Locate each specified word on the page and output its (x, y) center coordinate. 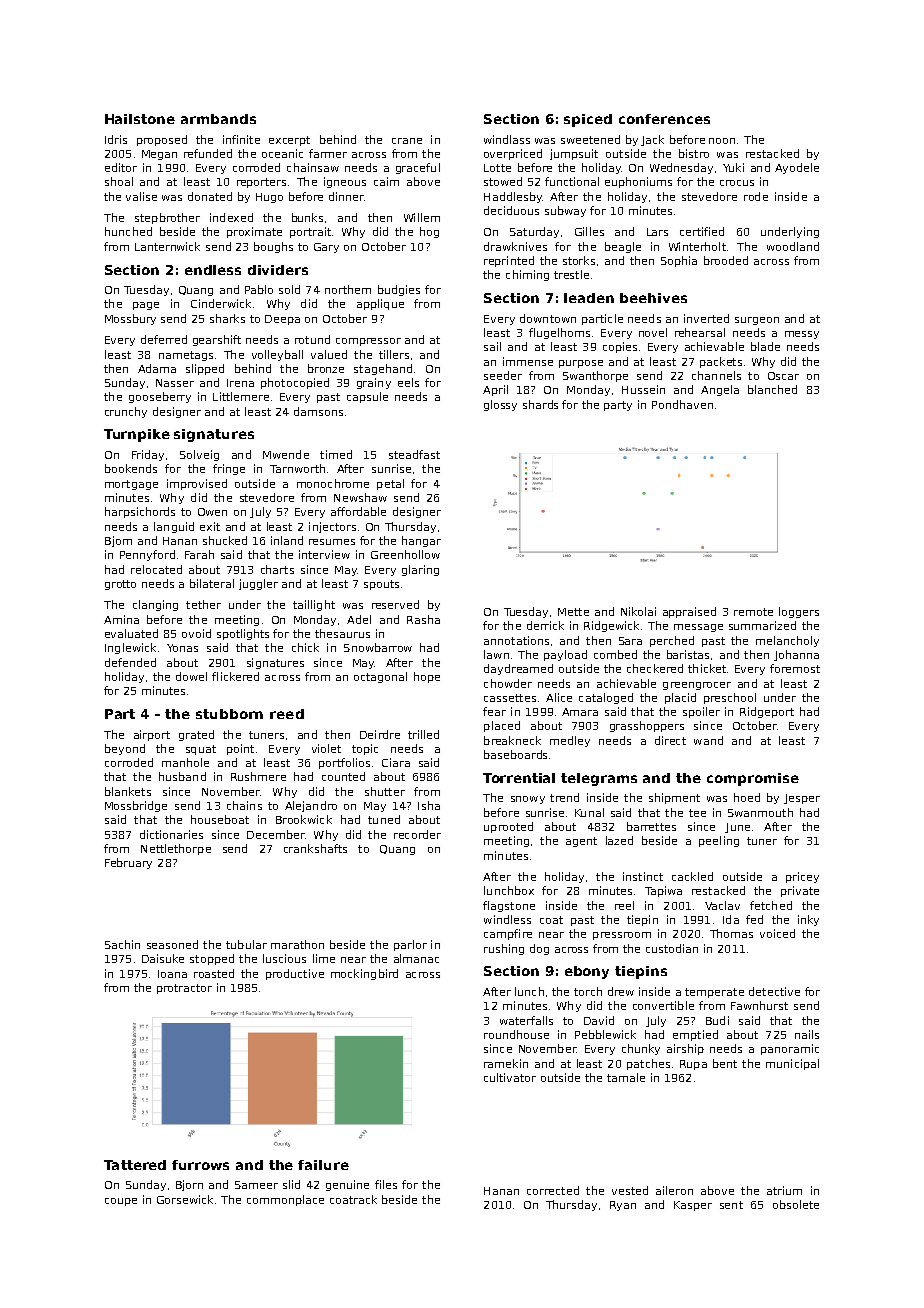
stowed (503, 181)
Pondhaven (682, 404)
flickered (235, 676)
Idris (116, 139)
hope (427, 677)
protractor (184, 989)
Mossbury (130, 319)
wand (708, 740)
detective (774, 991)
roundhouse (516, 1034)
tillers (394, 354)
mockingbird (364, 974)
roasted (214, 973)
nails (807, 1034)
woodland (793, 246)
